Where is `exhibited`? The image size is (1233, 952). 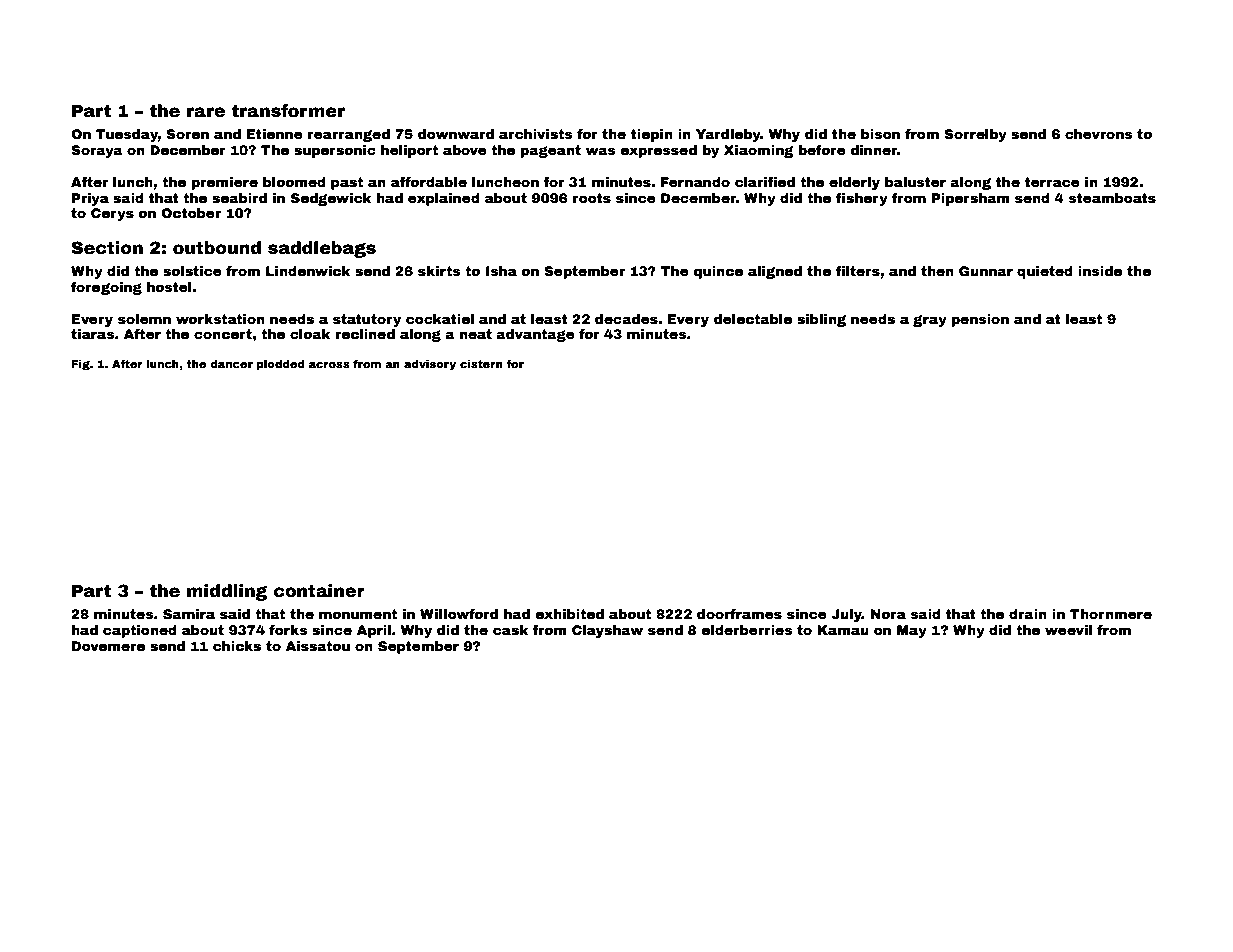 exhibited is located at coordinates (569, 614).
